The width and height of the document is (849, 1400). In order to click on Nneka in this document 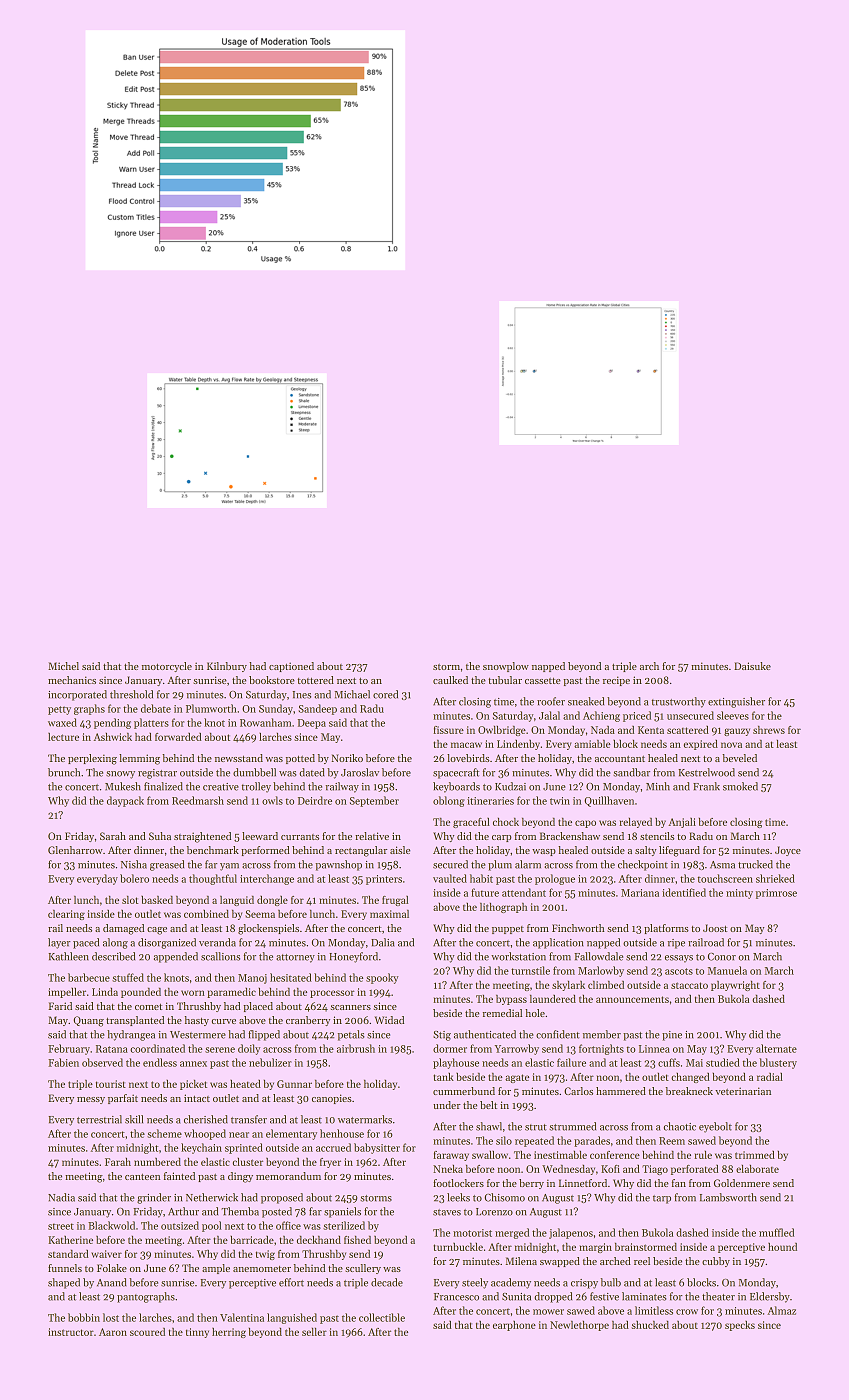, I will do `click(448, 1169)`.
